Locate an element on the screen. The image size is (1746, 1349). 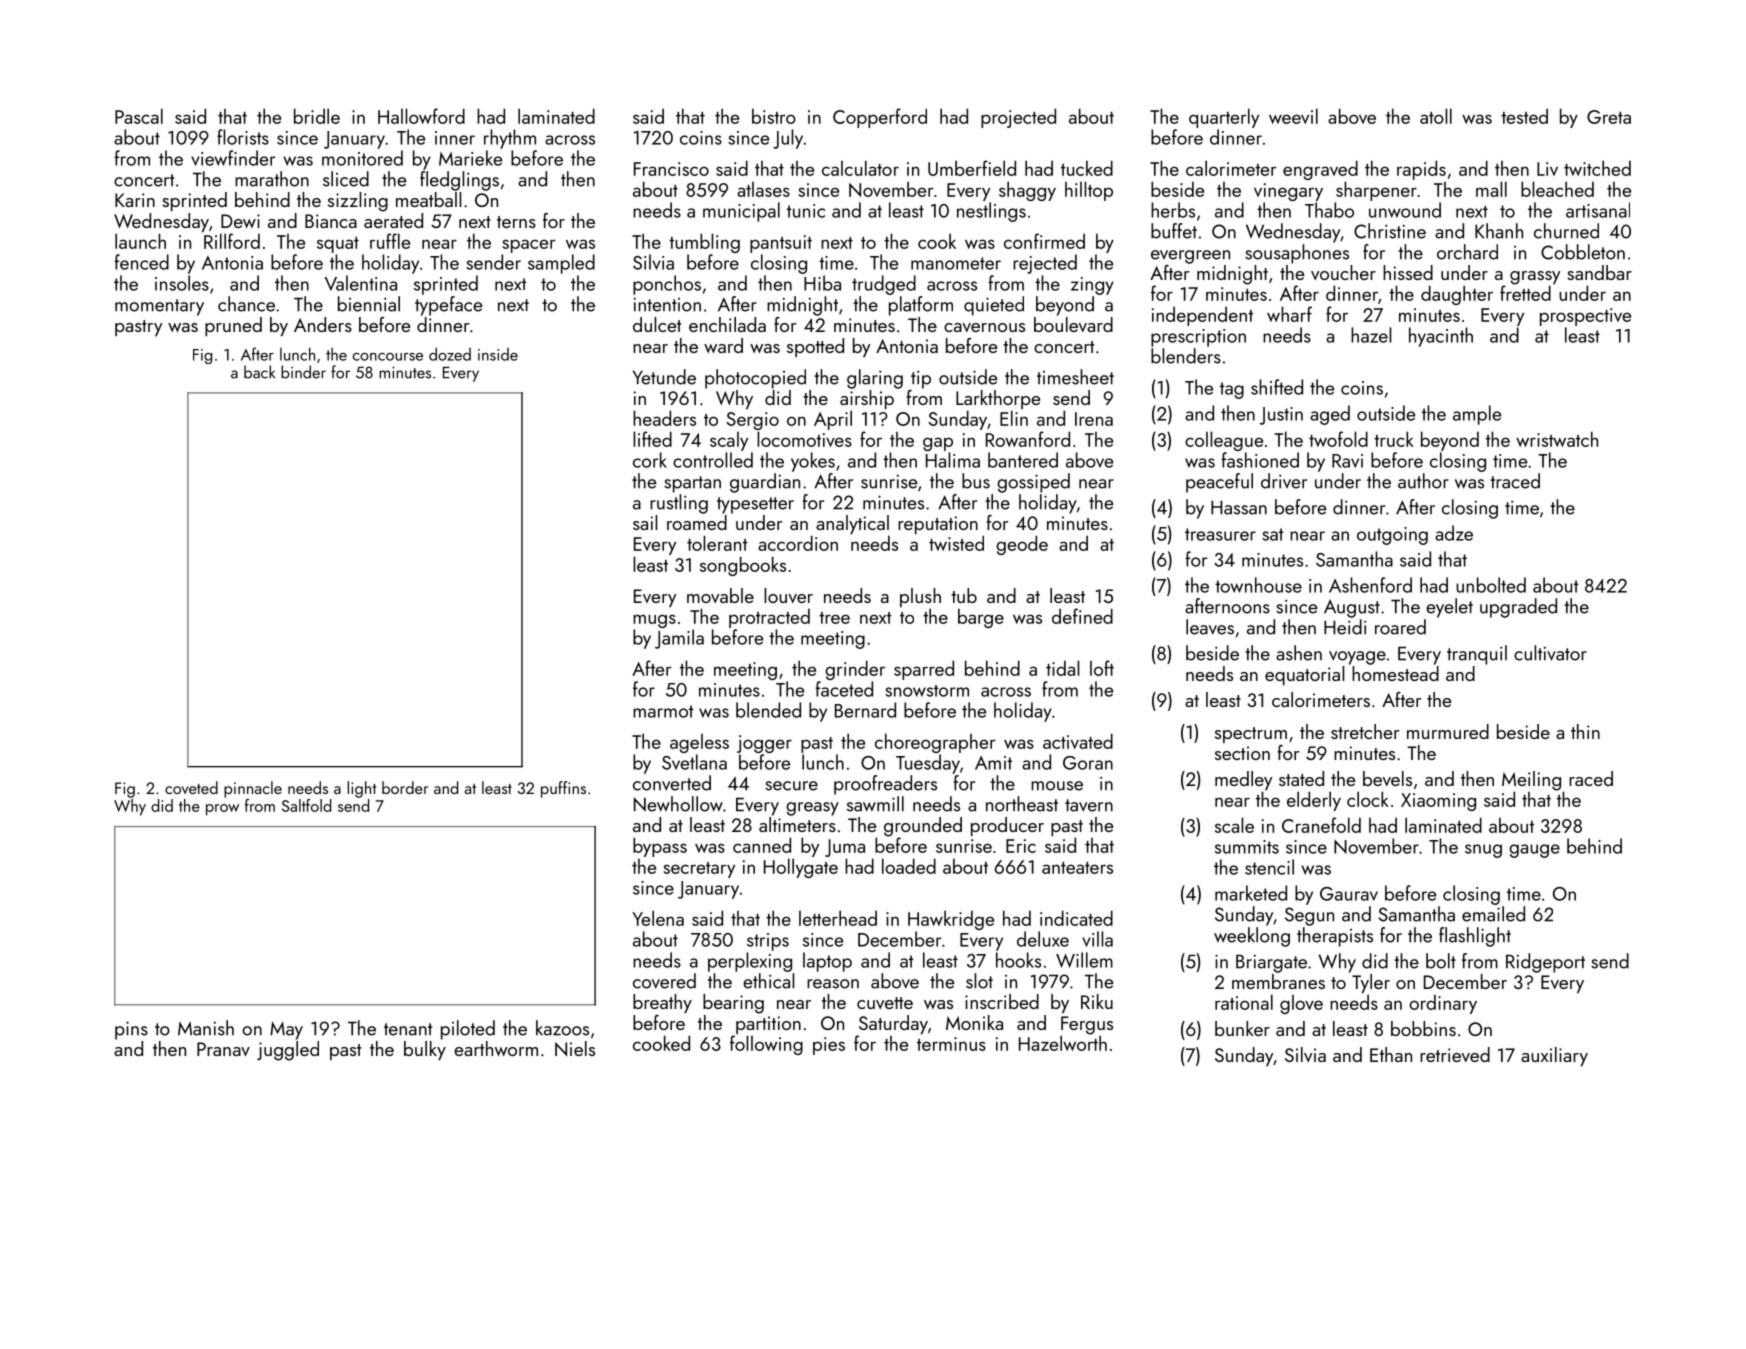
Newhollow is located at coordinates (678, 804).
